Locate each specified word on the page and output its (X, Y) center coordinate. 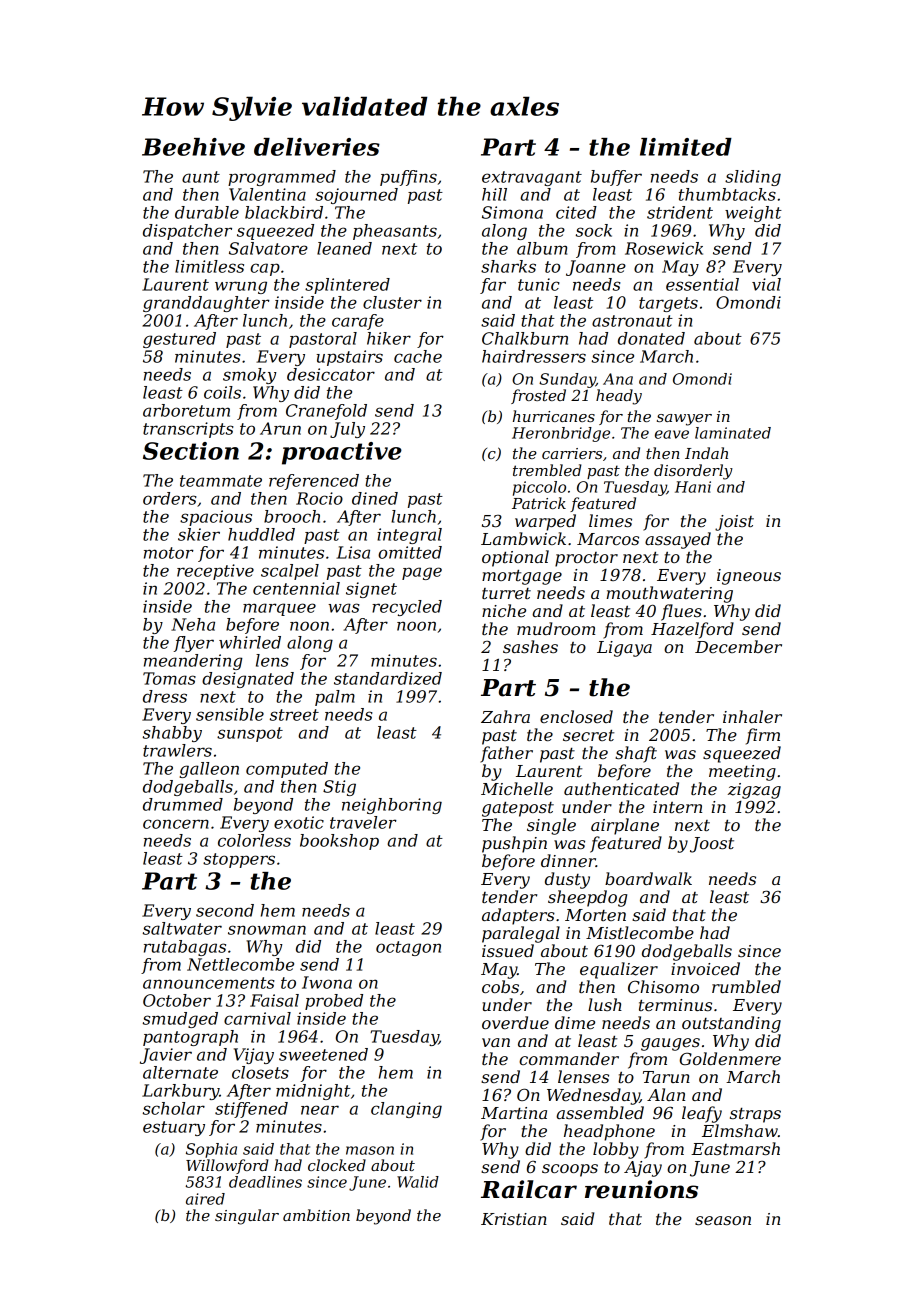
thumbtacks (727, 194)
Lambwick (523, 538)
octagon (408, 948)
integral (409, 536)
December (738, 646)
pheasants (395, 232)
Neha (193, 624)
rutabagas (185, 948)
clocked (337, 1165)
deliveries (317, 147)
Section (191, 451)
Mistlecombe (640, 932)
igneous (749, 577)
